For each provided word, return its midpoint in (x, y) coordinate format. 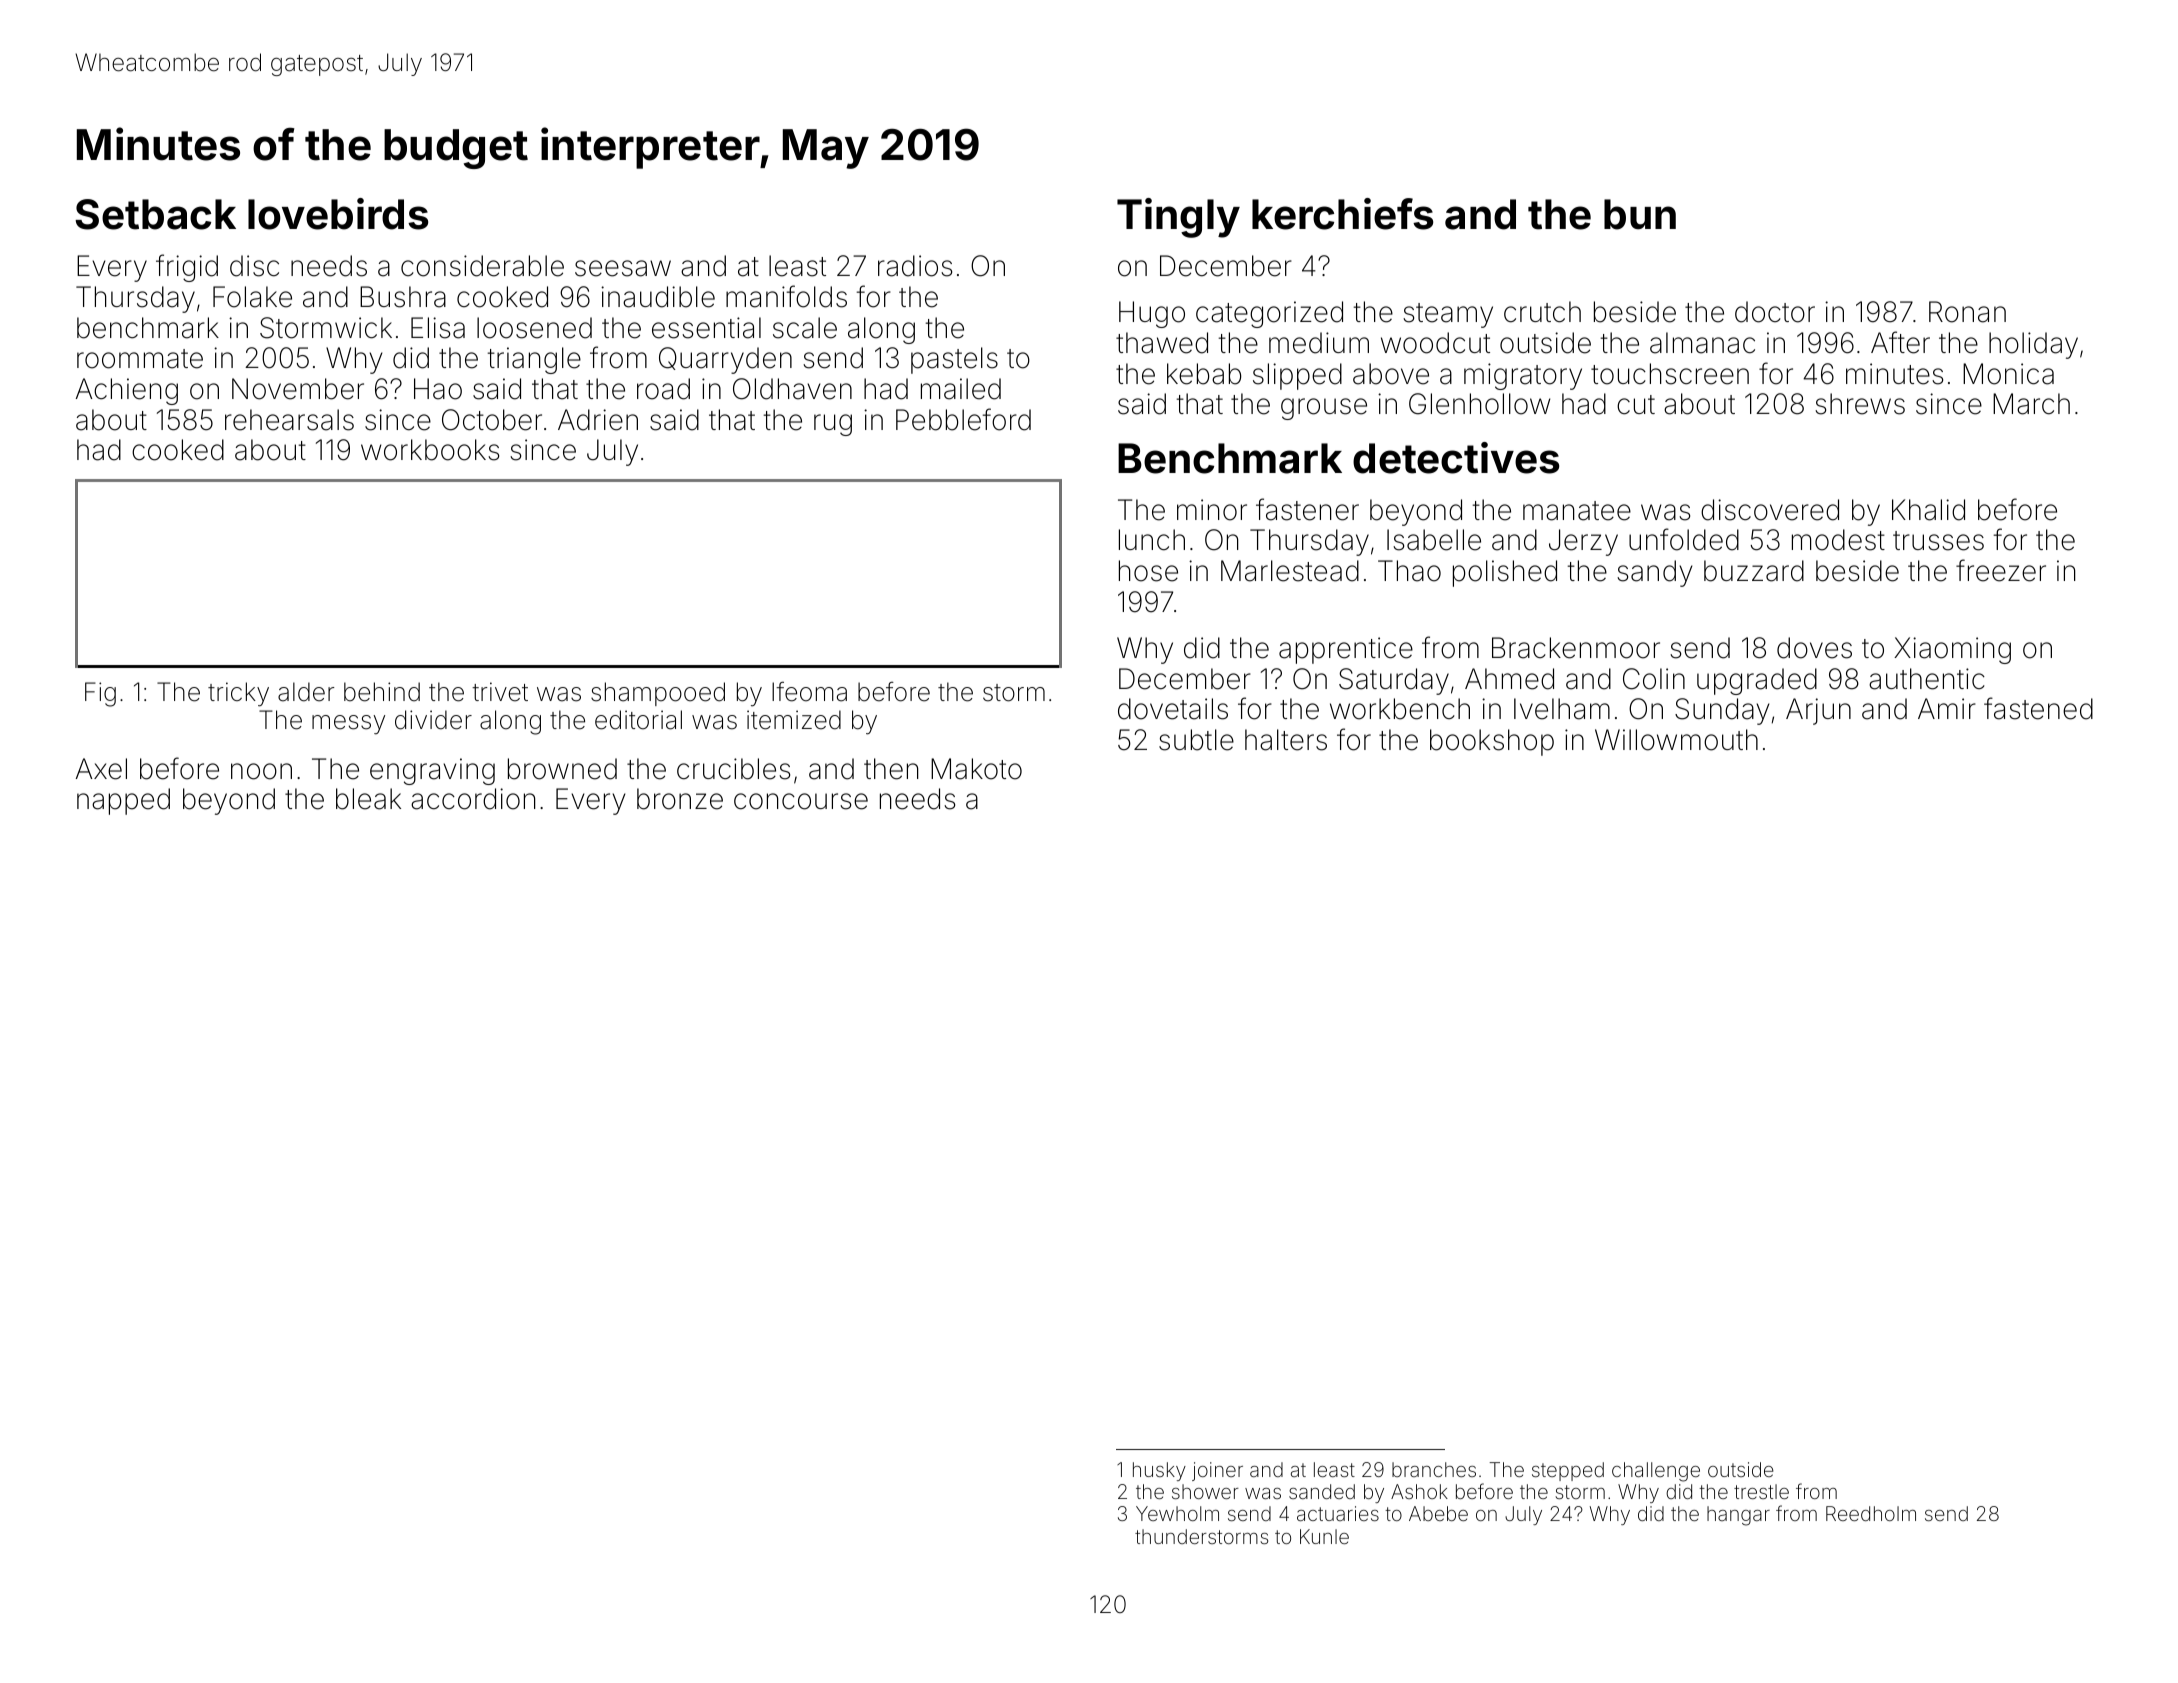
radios (915, 266)
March (2031, 404)
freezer (2001, 570)
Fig (100, 694)
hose (1148, 571)
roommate (140, 359)
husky (1159, 1471)
